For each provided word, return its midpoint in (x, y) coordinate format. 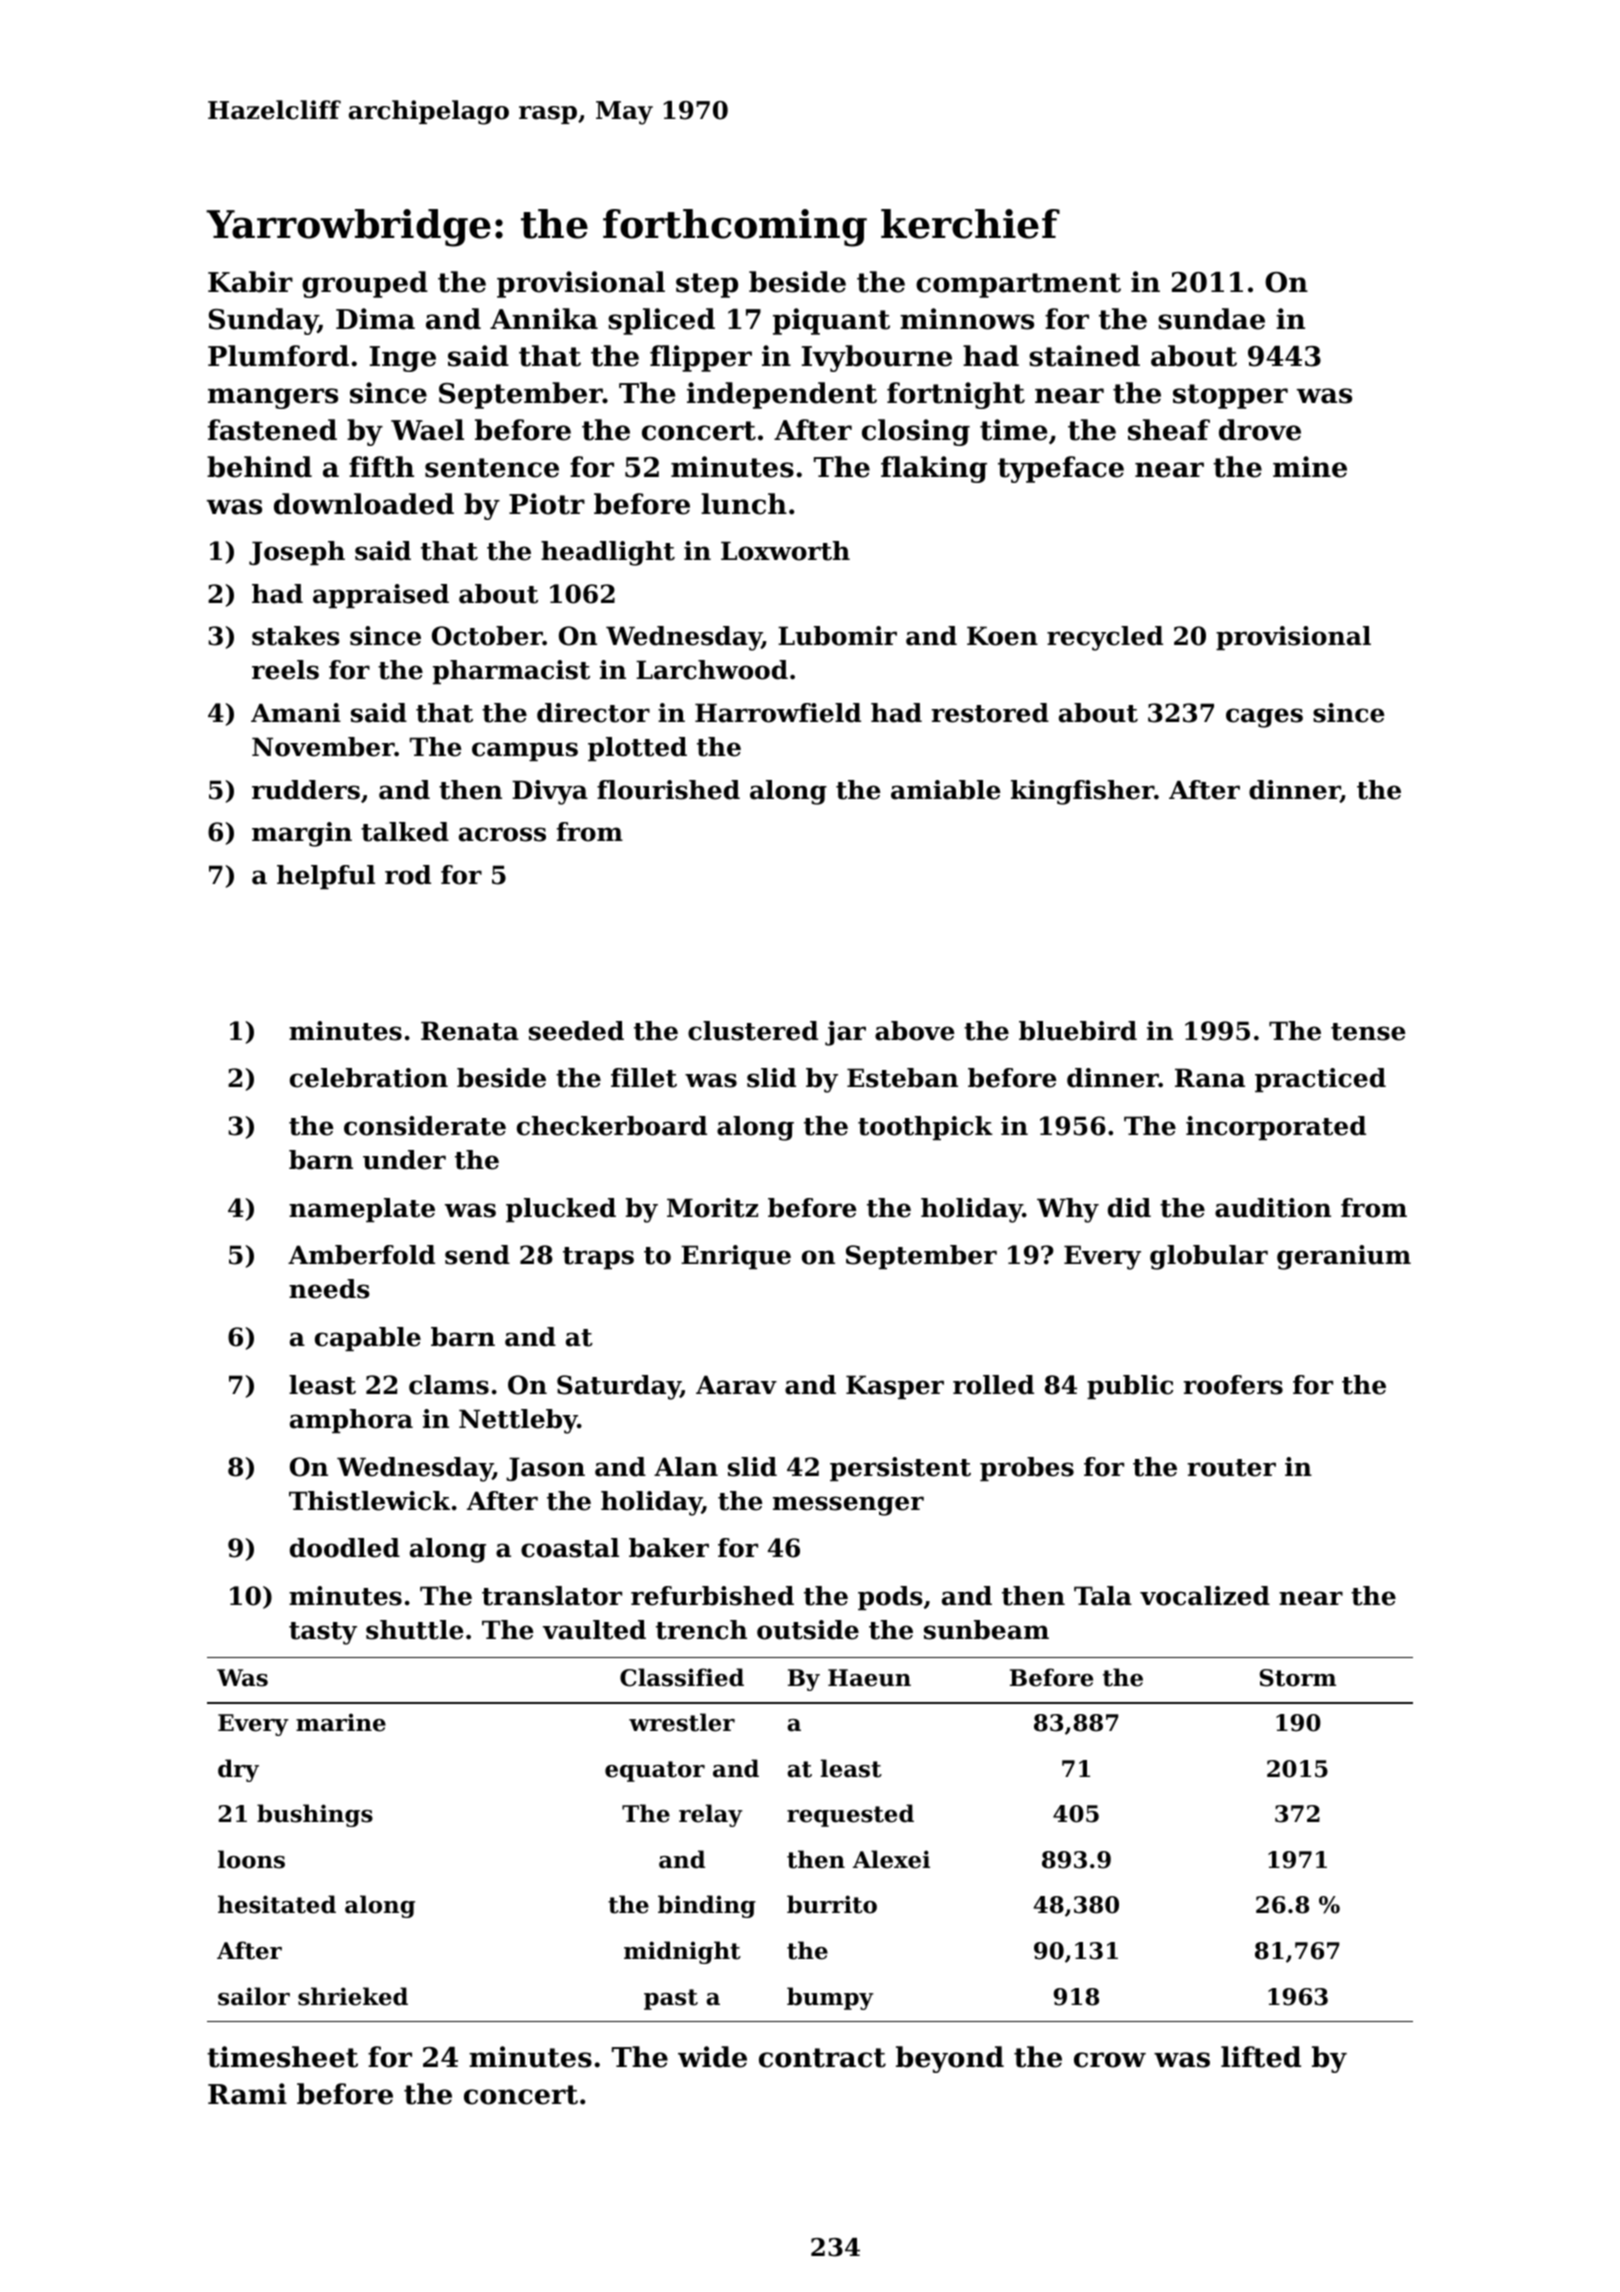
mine (1310, 467)
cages (1264, 718)
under (404, 1160)
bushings (315, 1815)
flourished (668, 790)
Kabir (250, 282)
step (707, 285)
